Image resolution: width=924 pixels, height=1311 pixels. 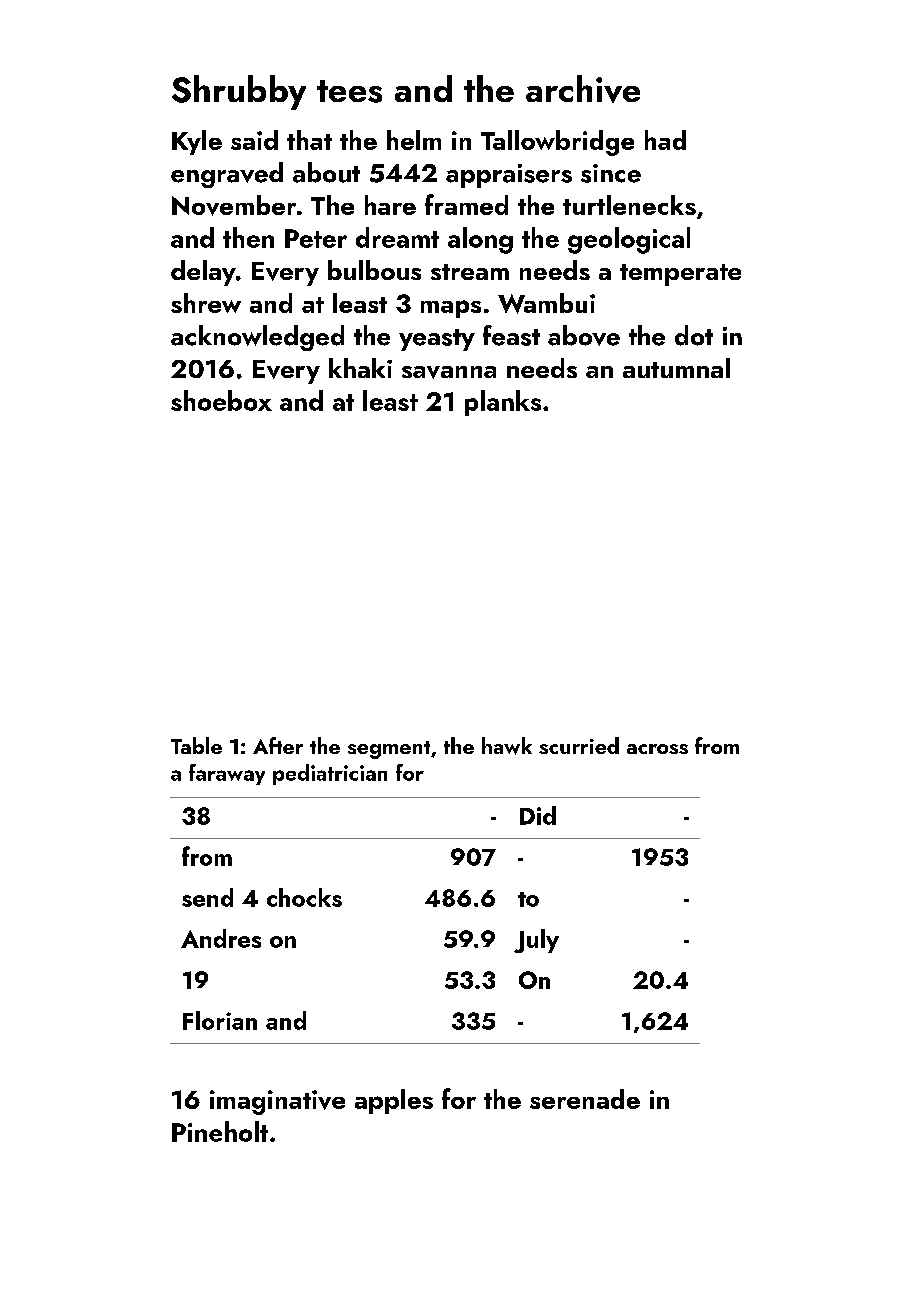 I want to click on After, so click(x=278, y=745).
